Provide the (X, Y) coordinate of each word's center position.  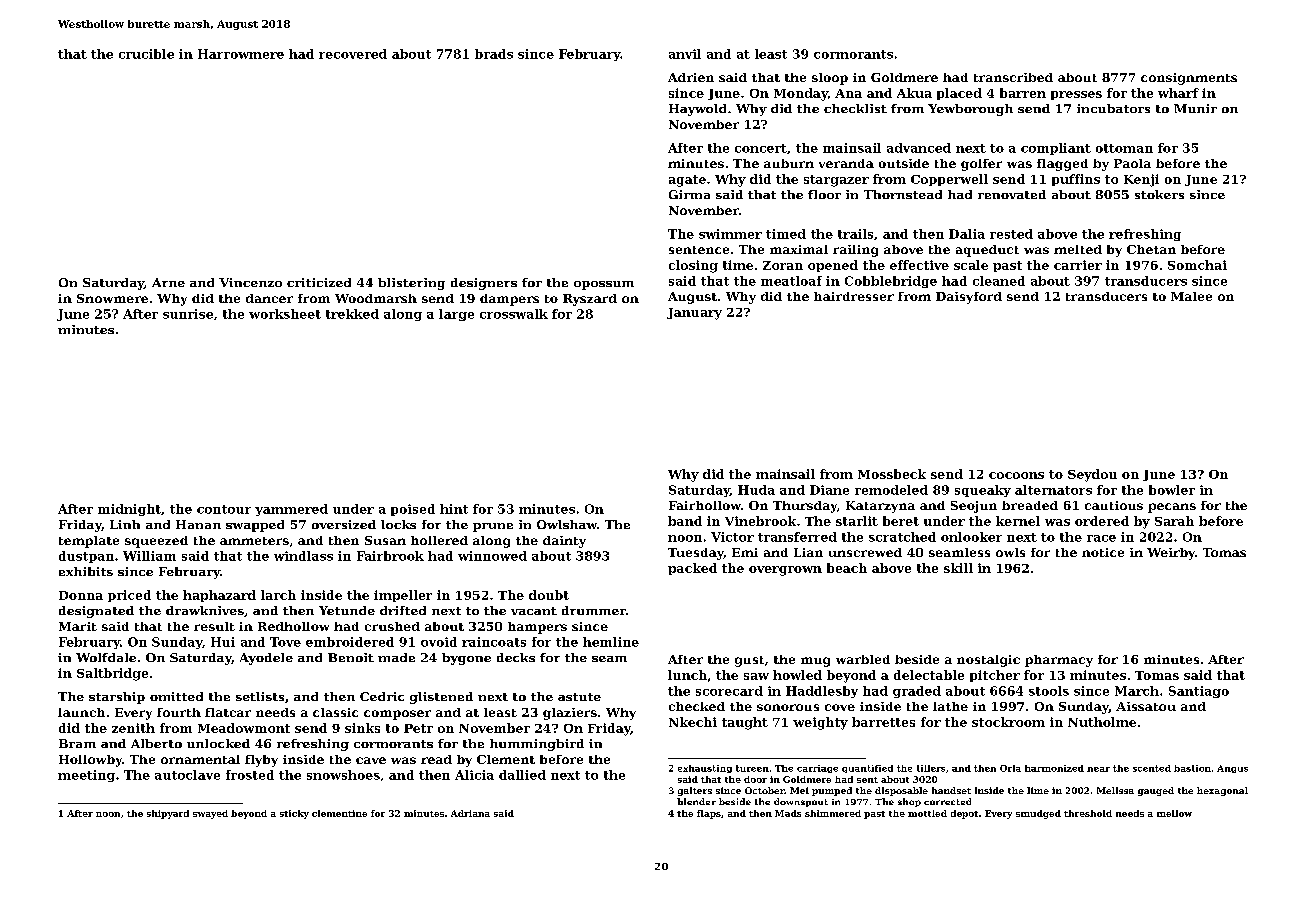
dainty (564, 542)
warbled (863, 659)
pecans (1172, 508)
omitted (176, 696)
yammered (291, 510)
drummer (594, 610)
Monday (801, 94)
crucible (146, 54)
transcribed (1013, 77)
